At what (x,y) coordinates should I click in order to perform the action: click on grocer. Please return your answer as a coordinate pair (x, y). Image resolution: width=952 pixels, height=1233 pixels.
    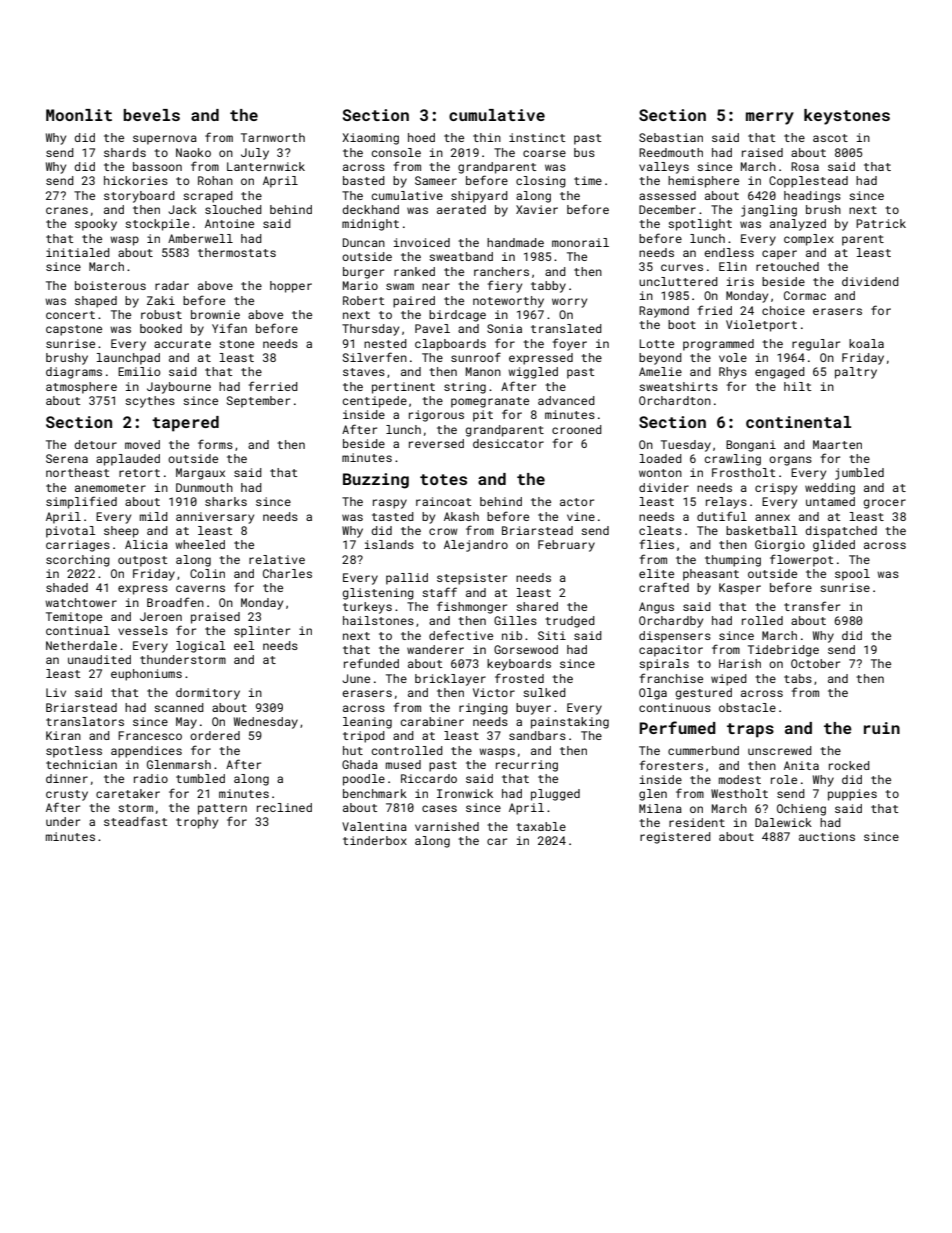
    Looking at the image, I should click on (885, 504).
